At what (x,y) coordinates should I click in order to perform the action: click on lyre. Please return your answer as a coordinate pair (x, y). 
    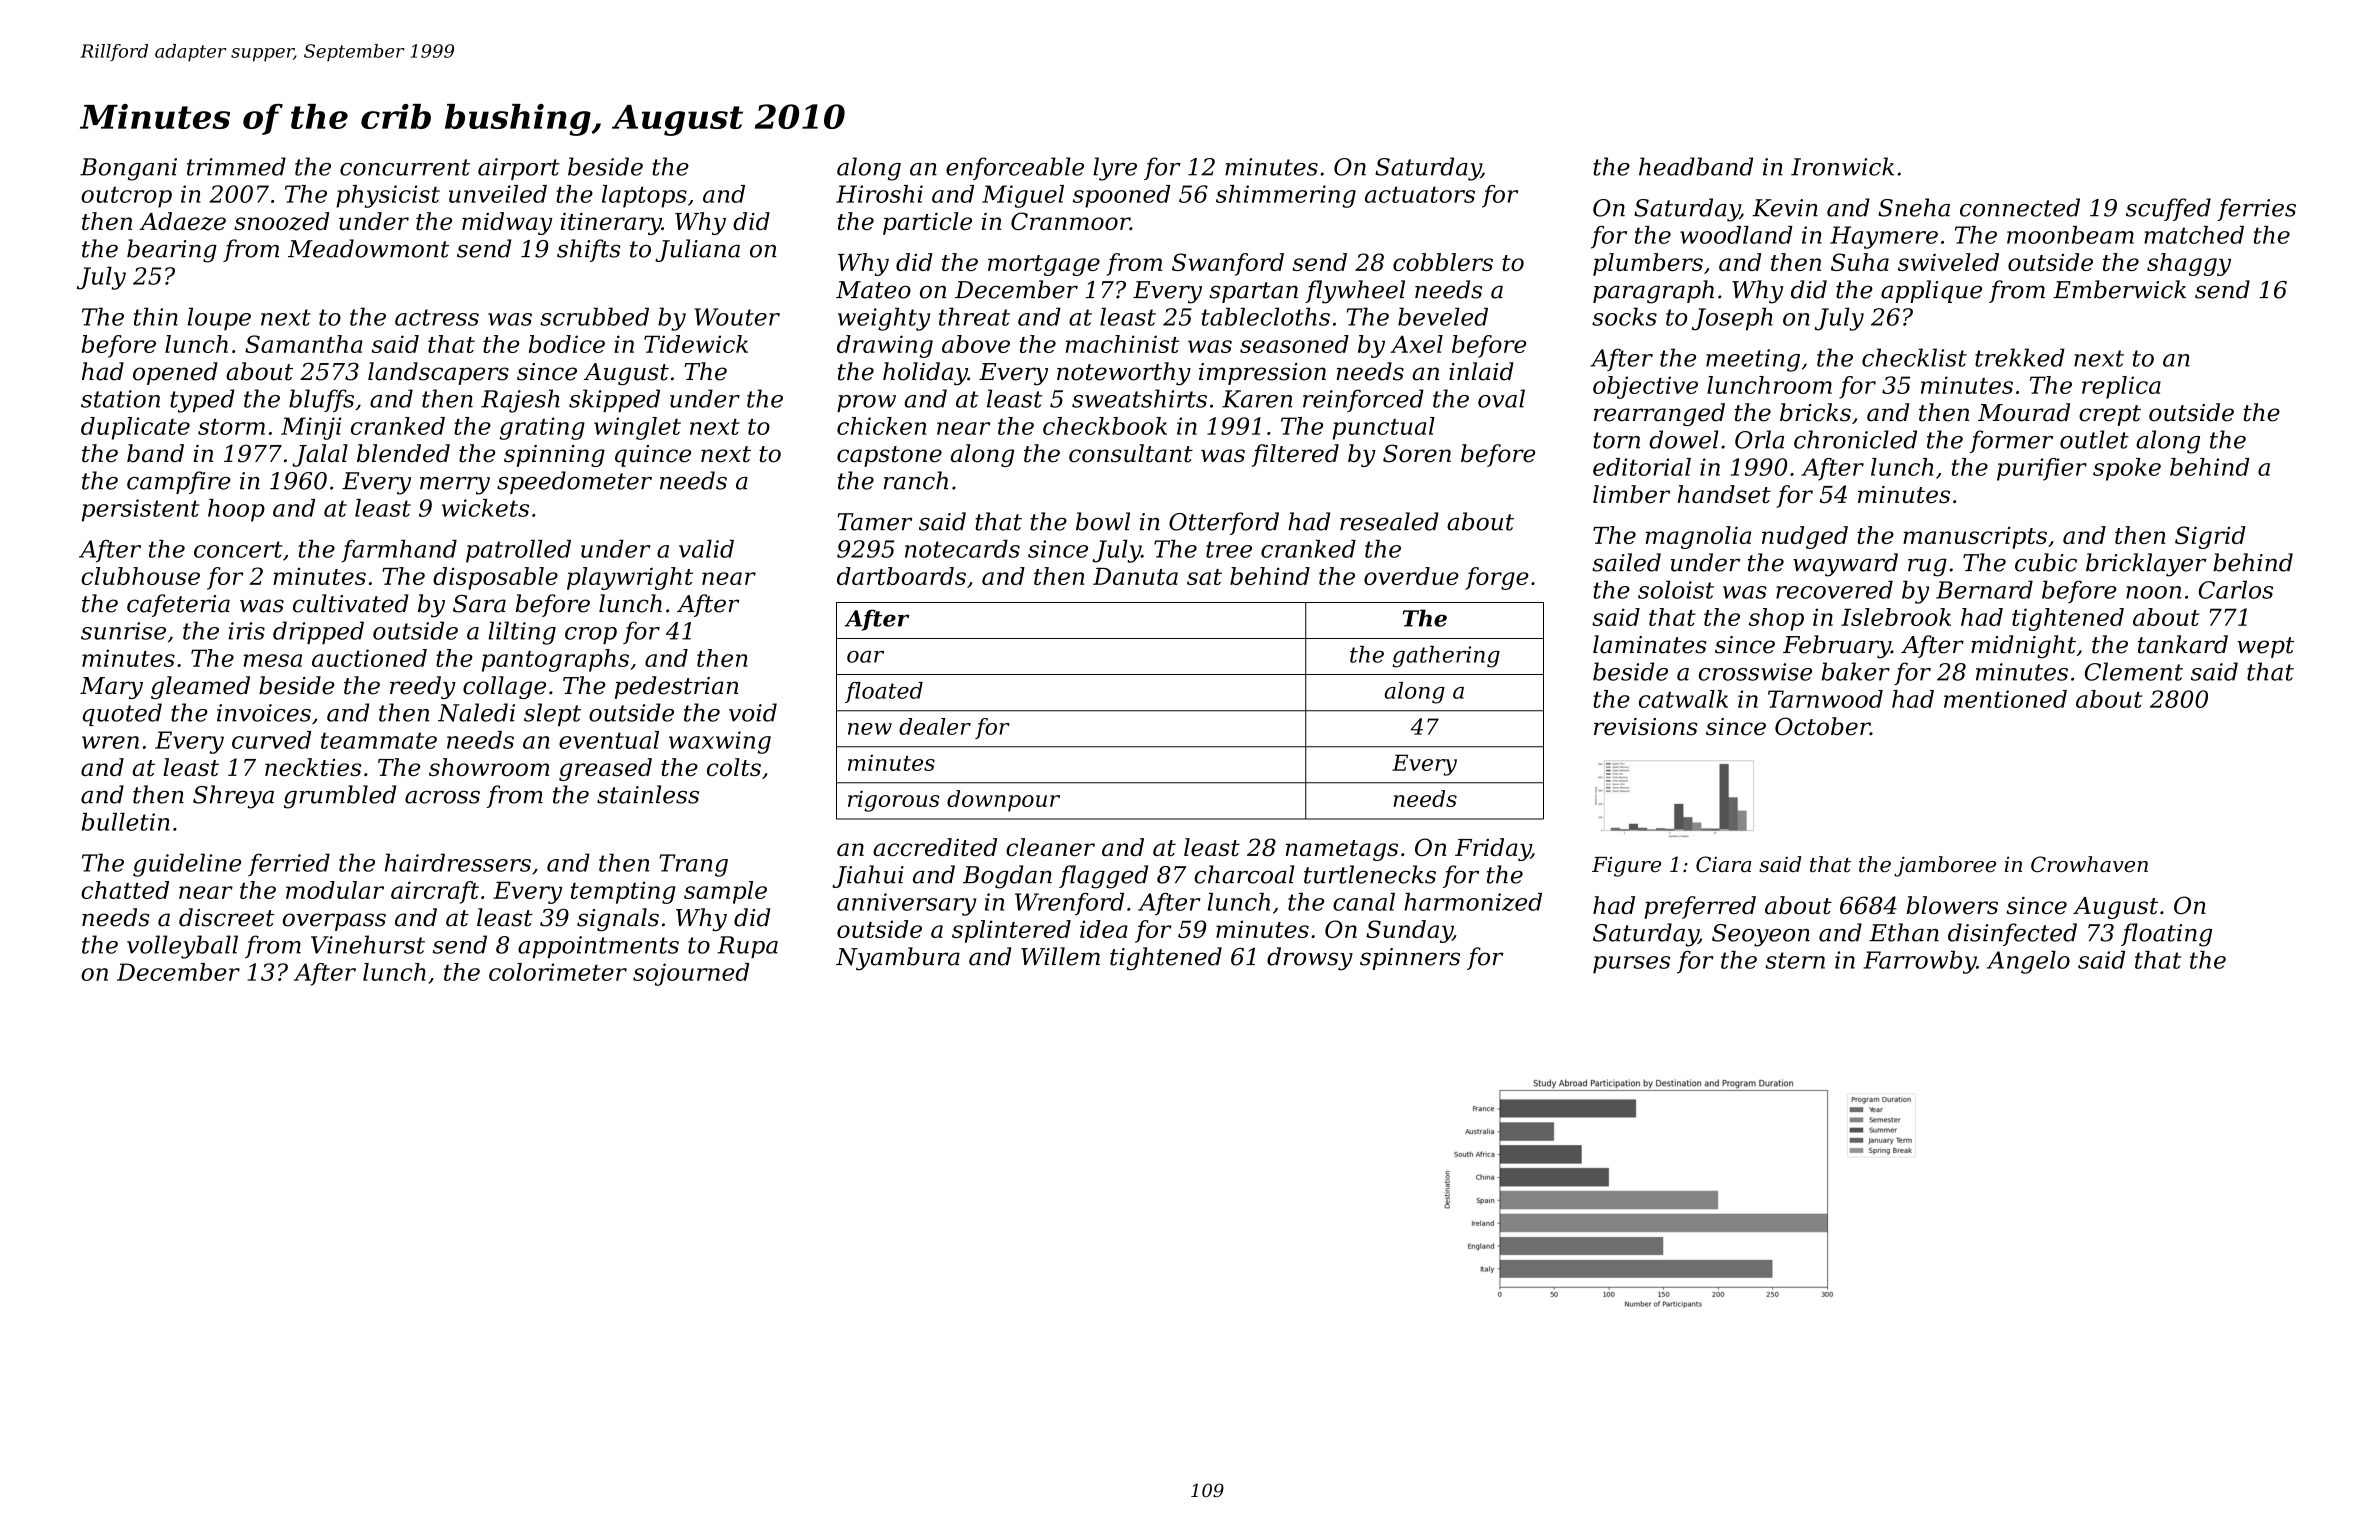
    Looking at the image, I should click on (1115, 169).
